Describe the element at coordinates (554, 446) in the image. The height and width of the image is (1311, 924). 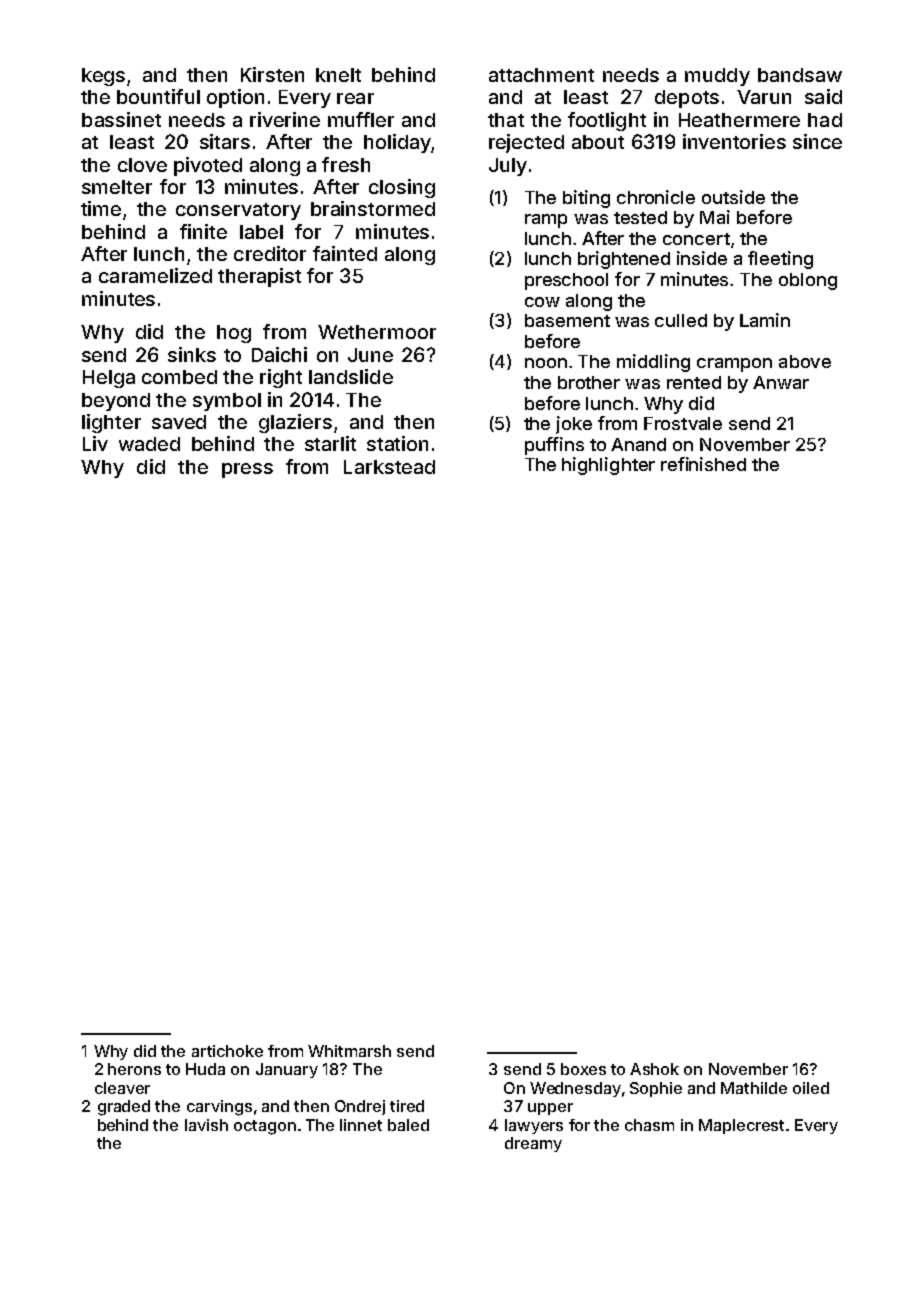
I see `puffins` at that location.
